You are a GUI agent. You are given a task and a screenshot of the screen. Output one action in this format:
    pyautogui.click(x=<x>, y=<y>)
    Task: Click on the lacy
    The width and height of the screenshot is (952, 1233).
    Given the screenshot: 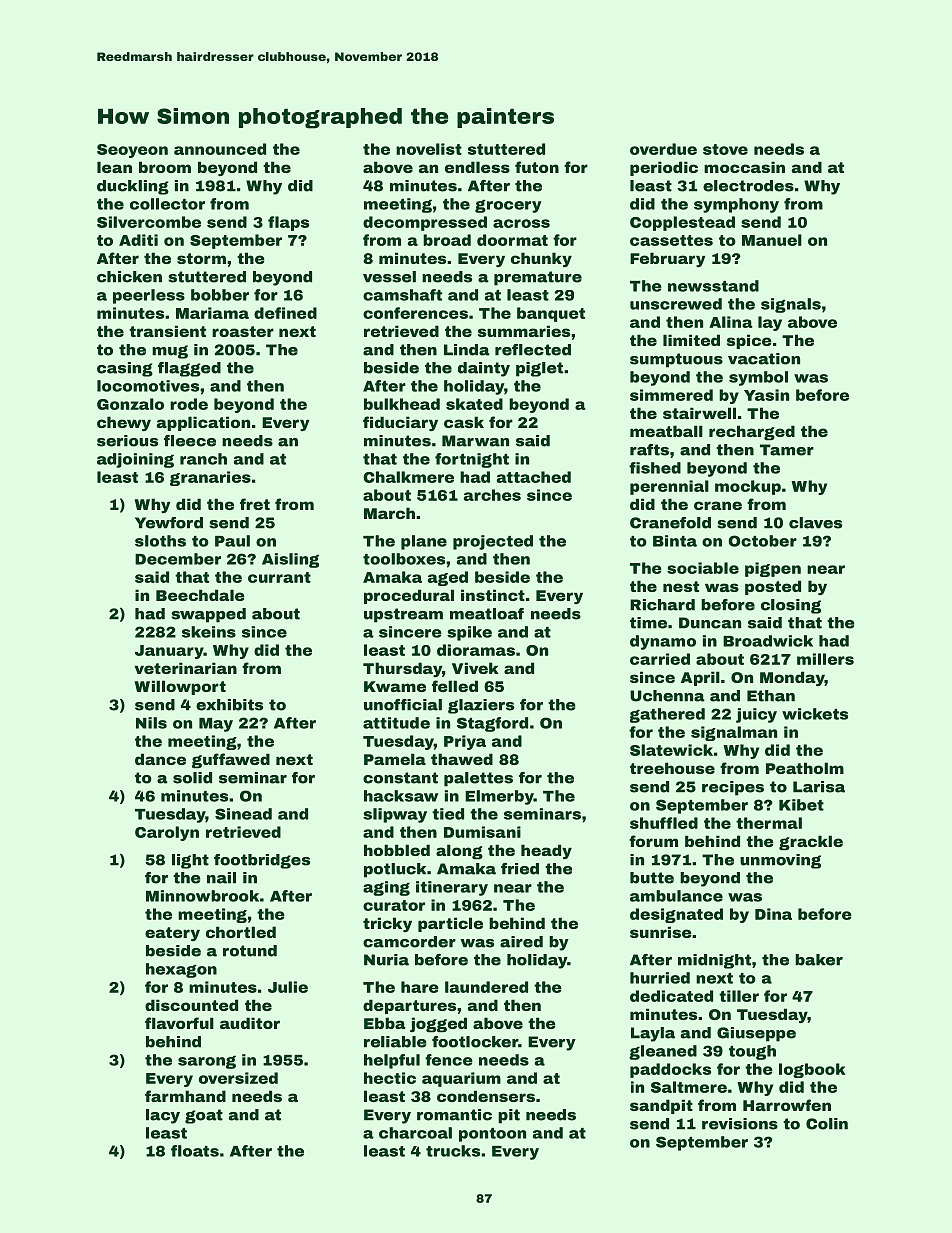 What is the action you would take?
    pyautogui.click(x=163, y=1116)
